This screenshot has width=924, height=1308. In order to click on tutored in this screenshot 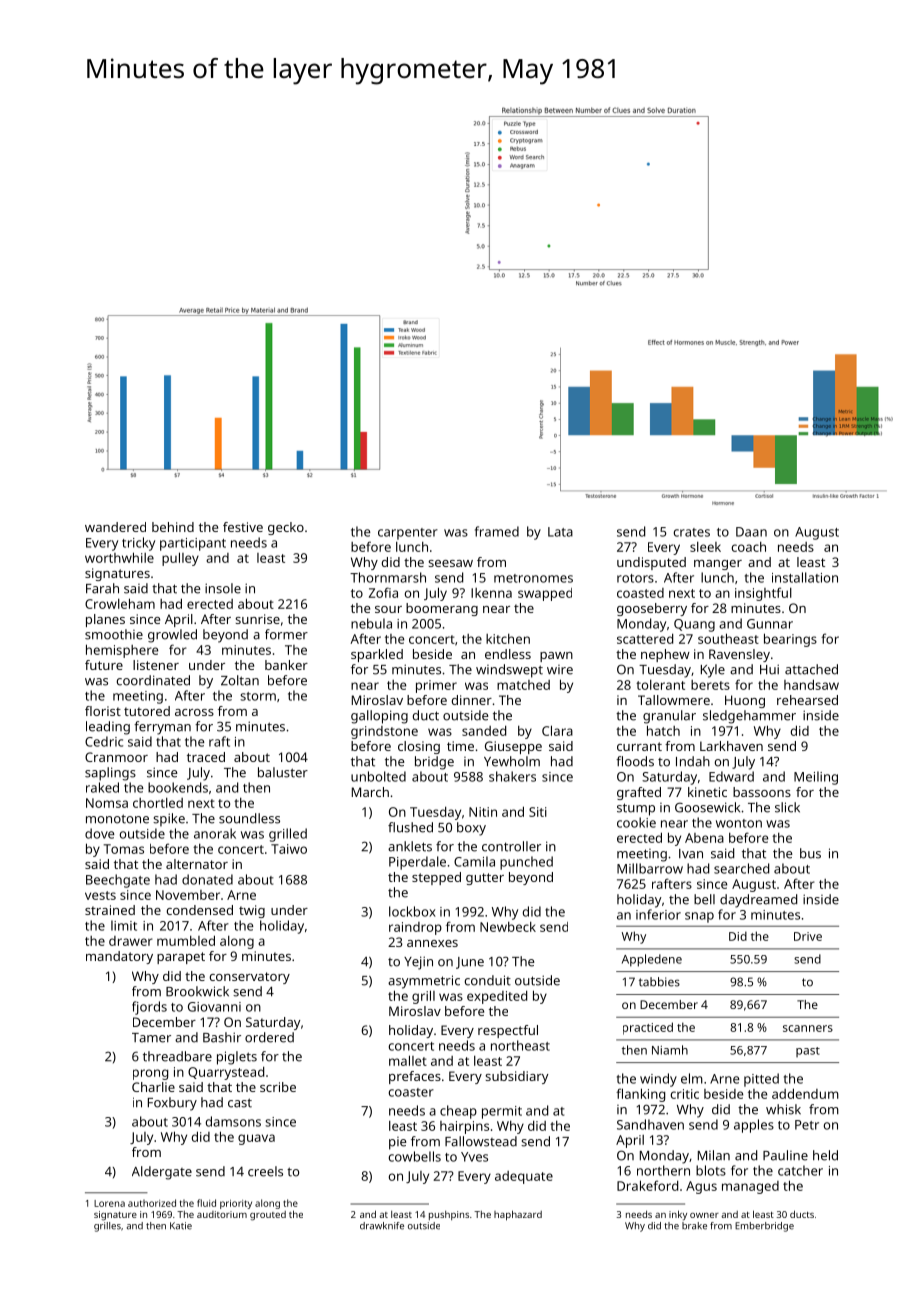, I will do `click(147, 711)`.
